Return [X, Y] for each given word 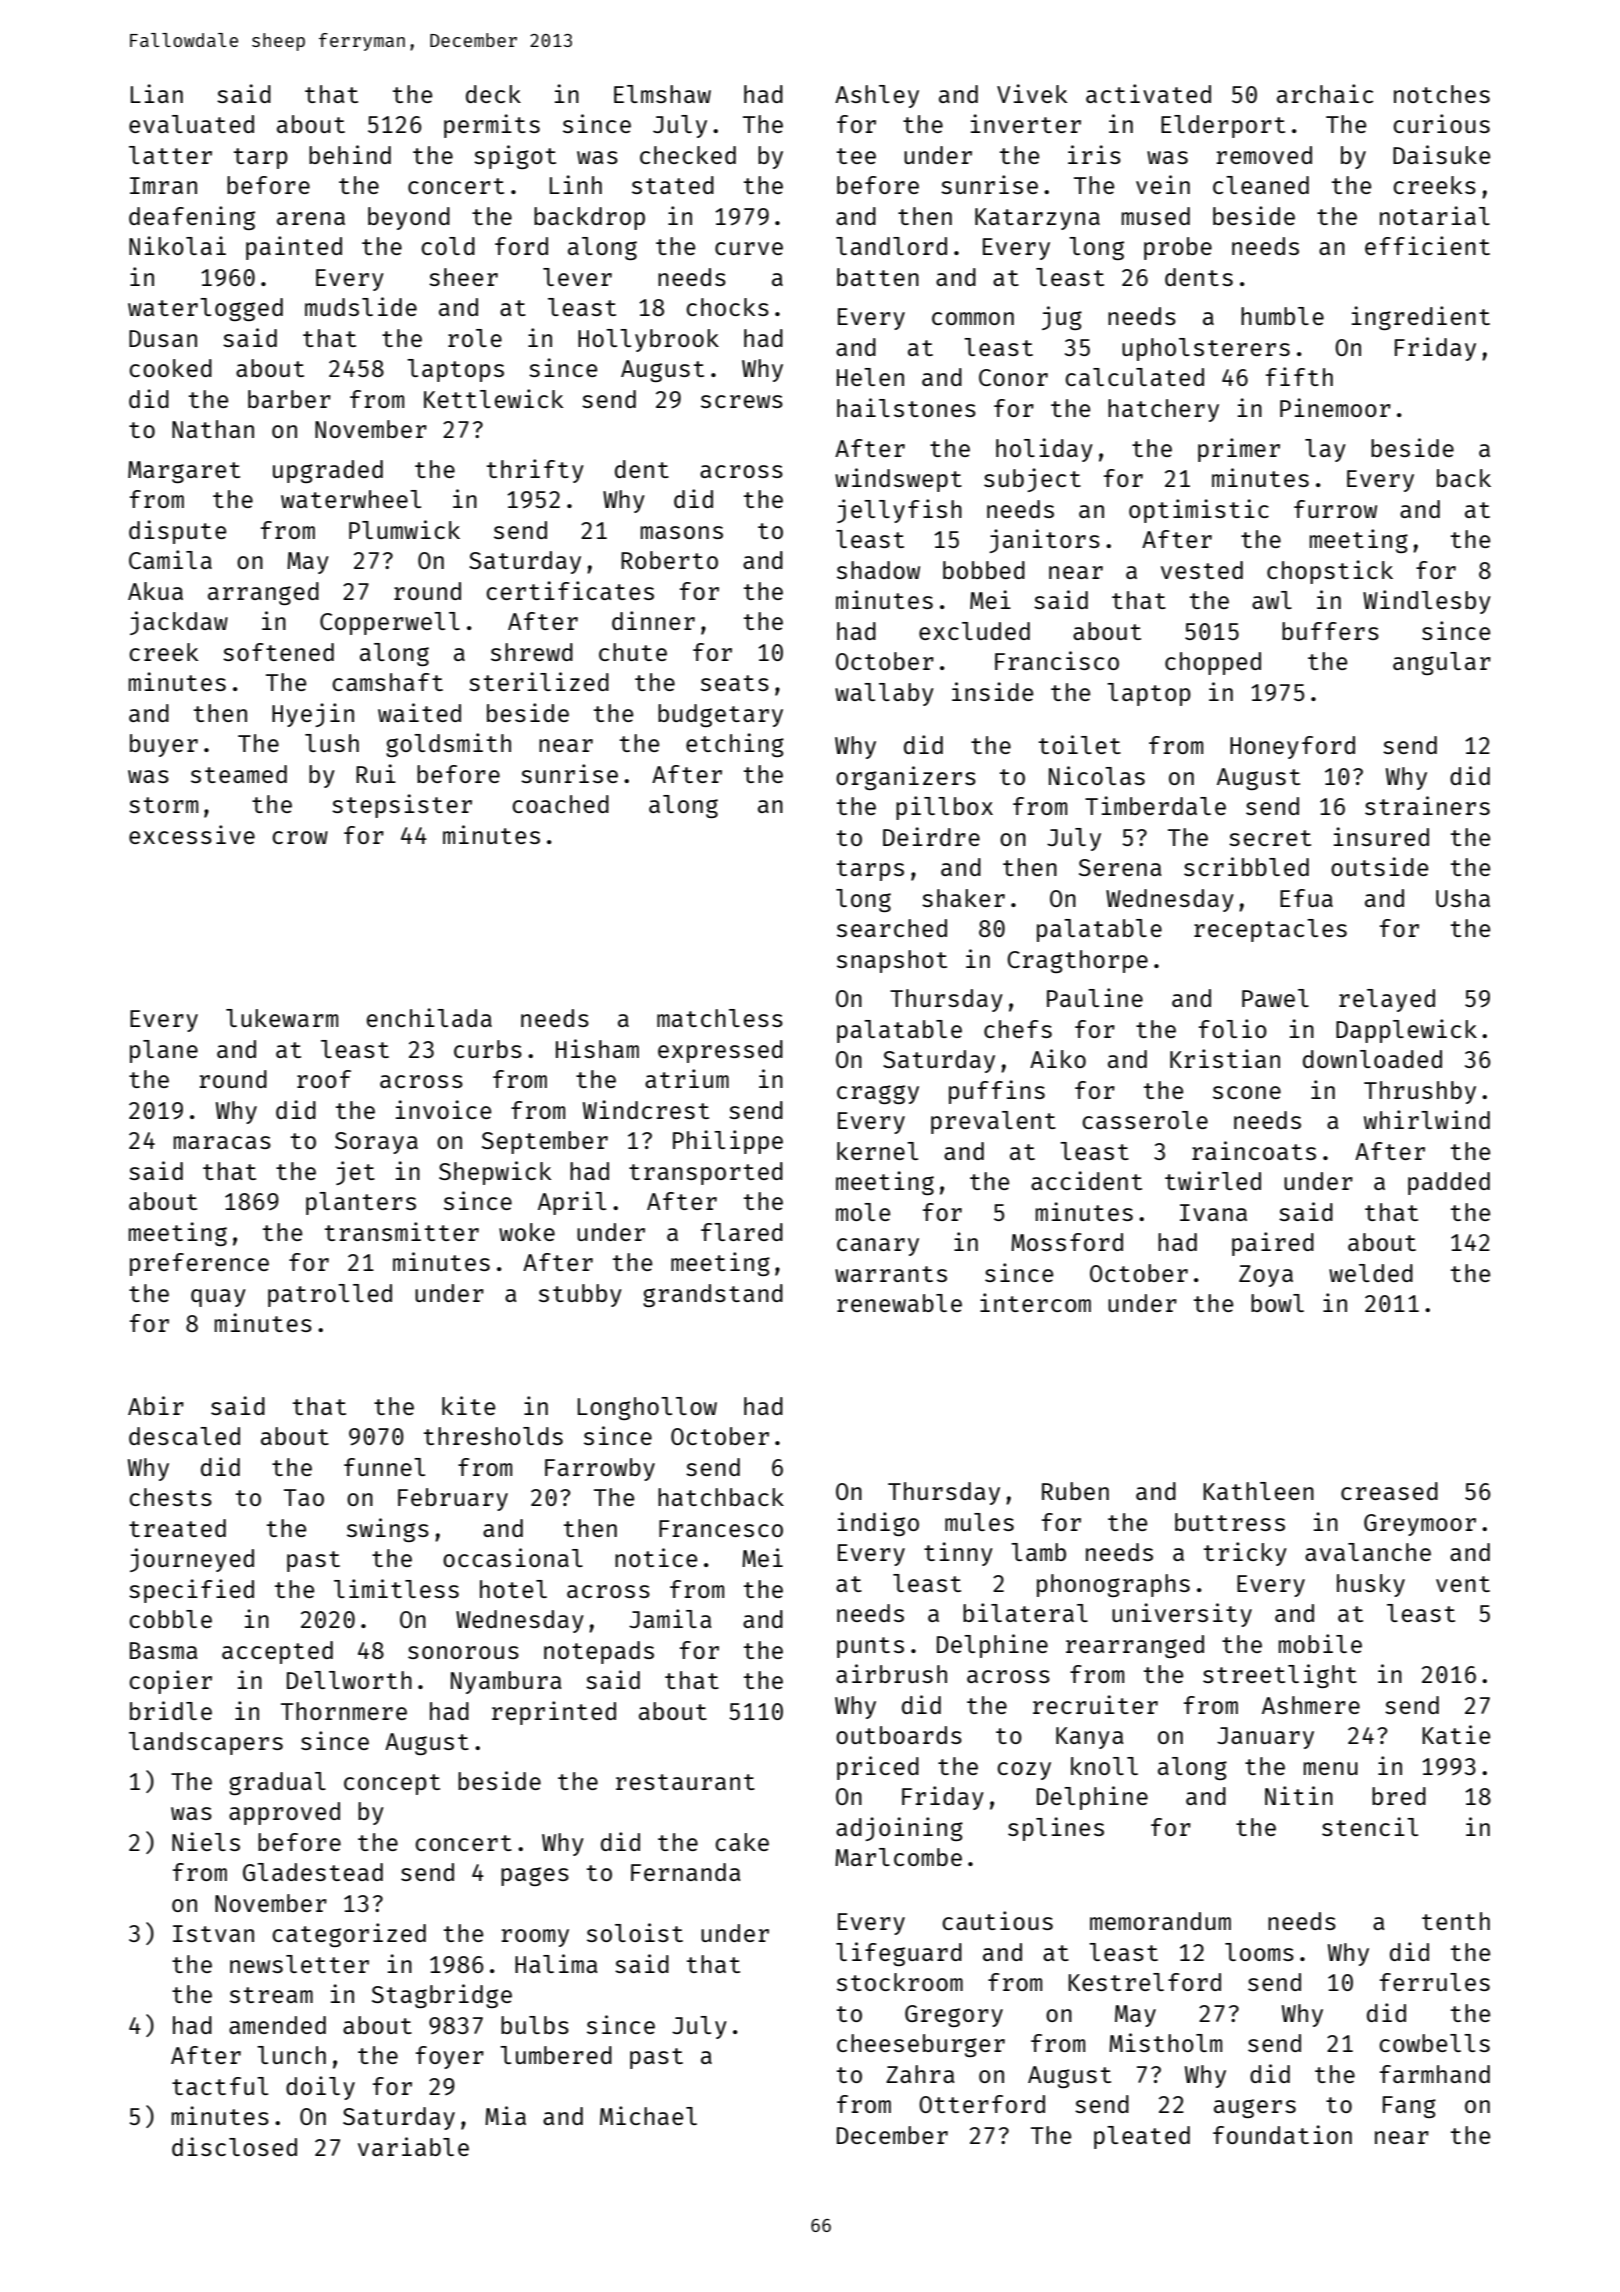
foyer [450, 2057]
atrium [687, 1078]
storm [163, 805]
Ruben [1075, 1491]
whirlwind [1427, 1119]
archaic [1325, 93]
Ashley [877, 96]
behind [350, 154]
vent [1463, 1584]
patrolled [330, 1295]
